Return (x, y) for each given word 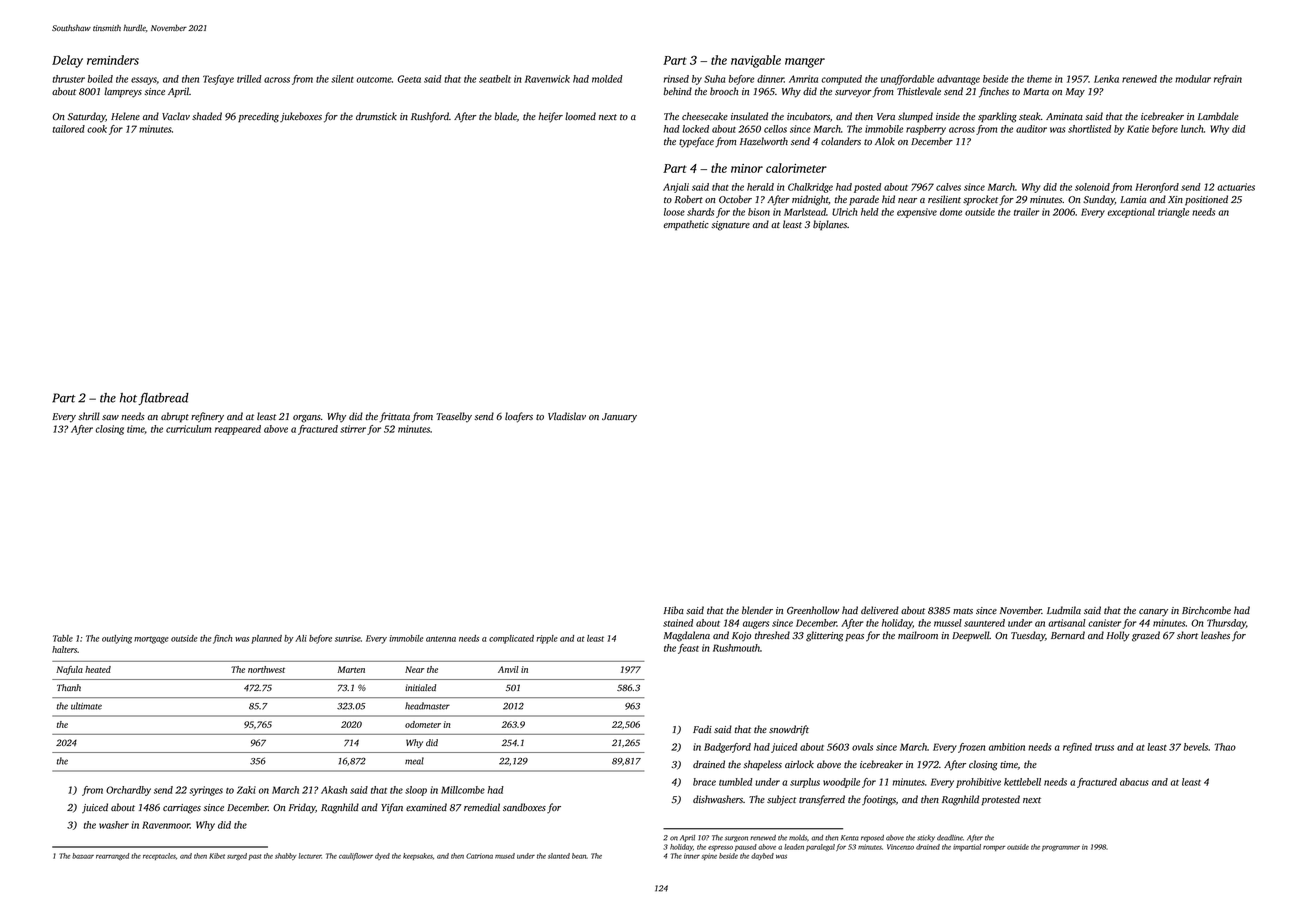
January (619, 417)
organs (307, 419)
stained (678, 623)
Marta (1036, 91)
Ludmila (1064, 610)
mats (963, 611)
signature (730, 226)
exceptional (1131, 213)
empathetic (686, 225)
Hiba (673, 610)
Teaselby (454, 417)
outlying (117, 639)
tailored (68, 129)
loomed (580, 116)
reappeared (238, 430)
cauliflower (356, 856)
